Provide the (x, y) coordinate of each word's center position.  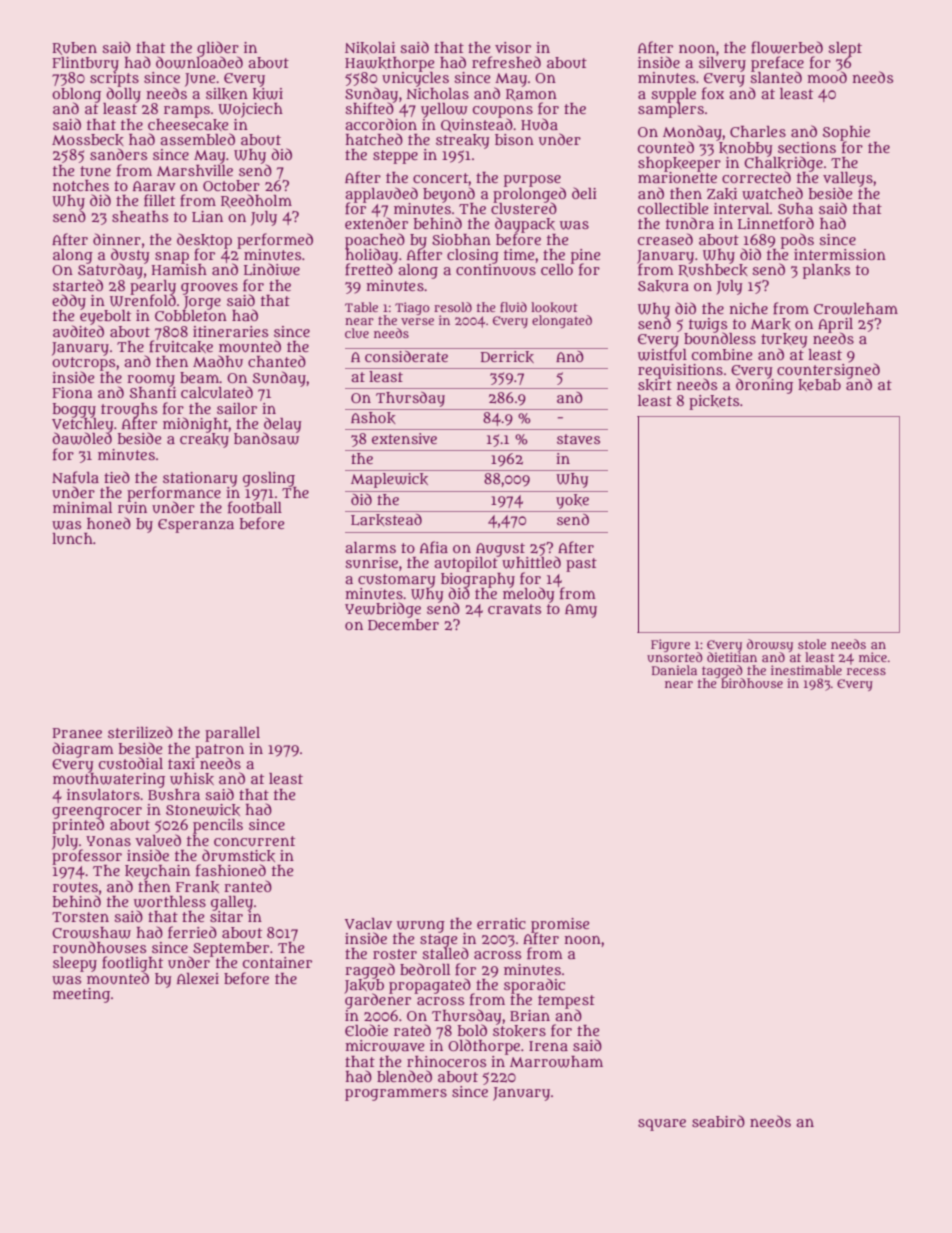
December (403, 624)
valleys (848, 179)
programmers (396, 1095)
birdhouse (752, 683)
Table (361, 307)
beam (199, 377)
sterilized (140, 732)
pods (797, 240)
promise (560, 925)
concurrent (254, 841)
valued (158, 840)
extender (376, 223)
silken (227, 94)
